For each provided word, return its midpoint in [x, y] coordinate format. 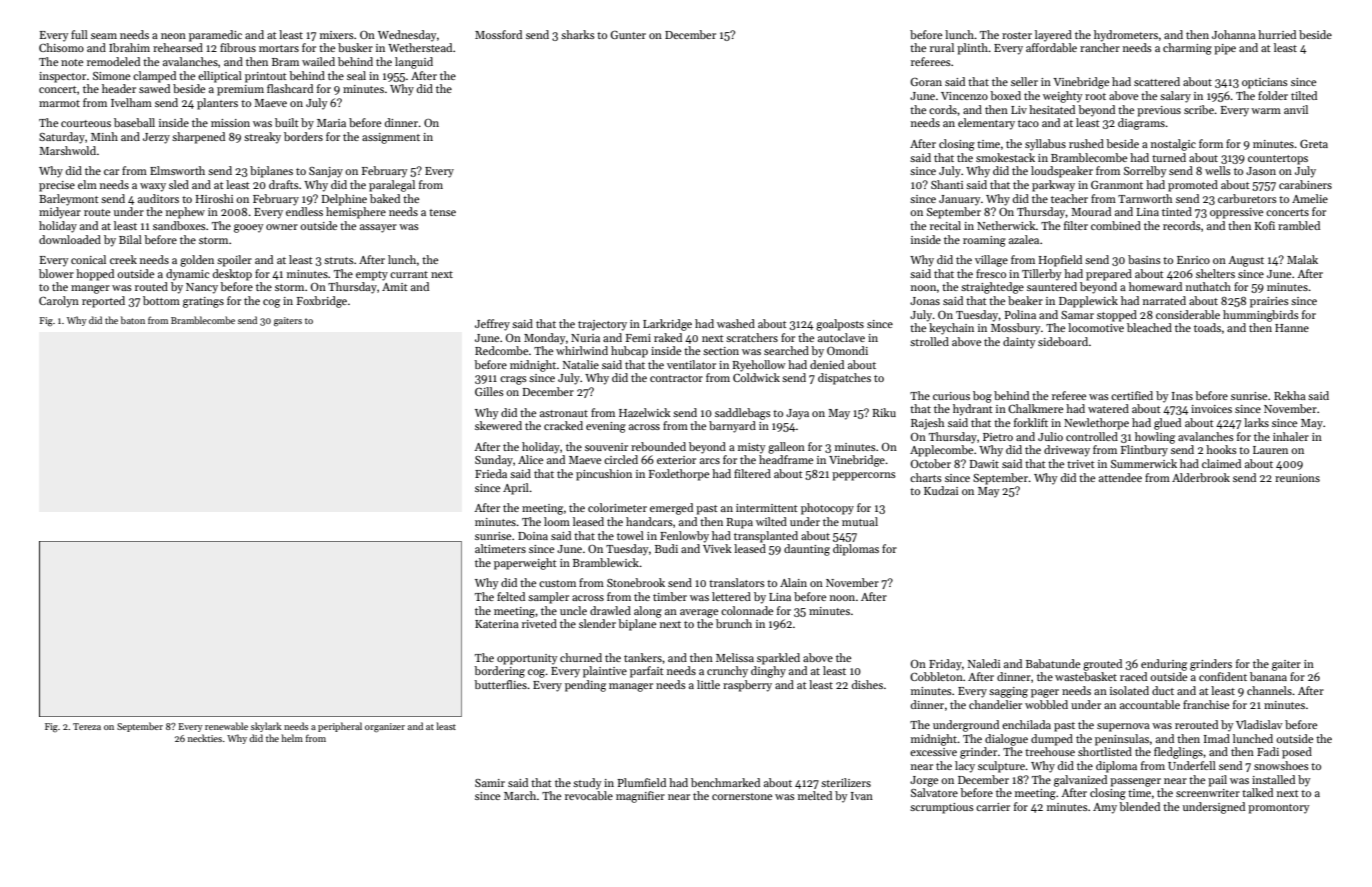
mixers [337, 35]
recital [945, 225]
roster [1017, 35]
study [587, 784]
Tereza [87, 726]
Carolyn [59, 302]
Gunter [628, 35]
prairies [1269, 302]
